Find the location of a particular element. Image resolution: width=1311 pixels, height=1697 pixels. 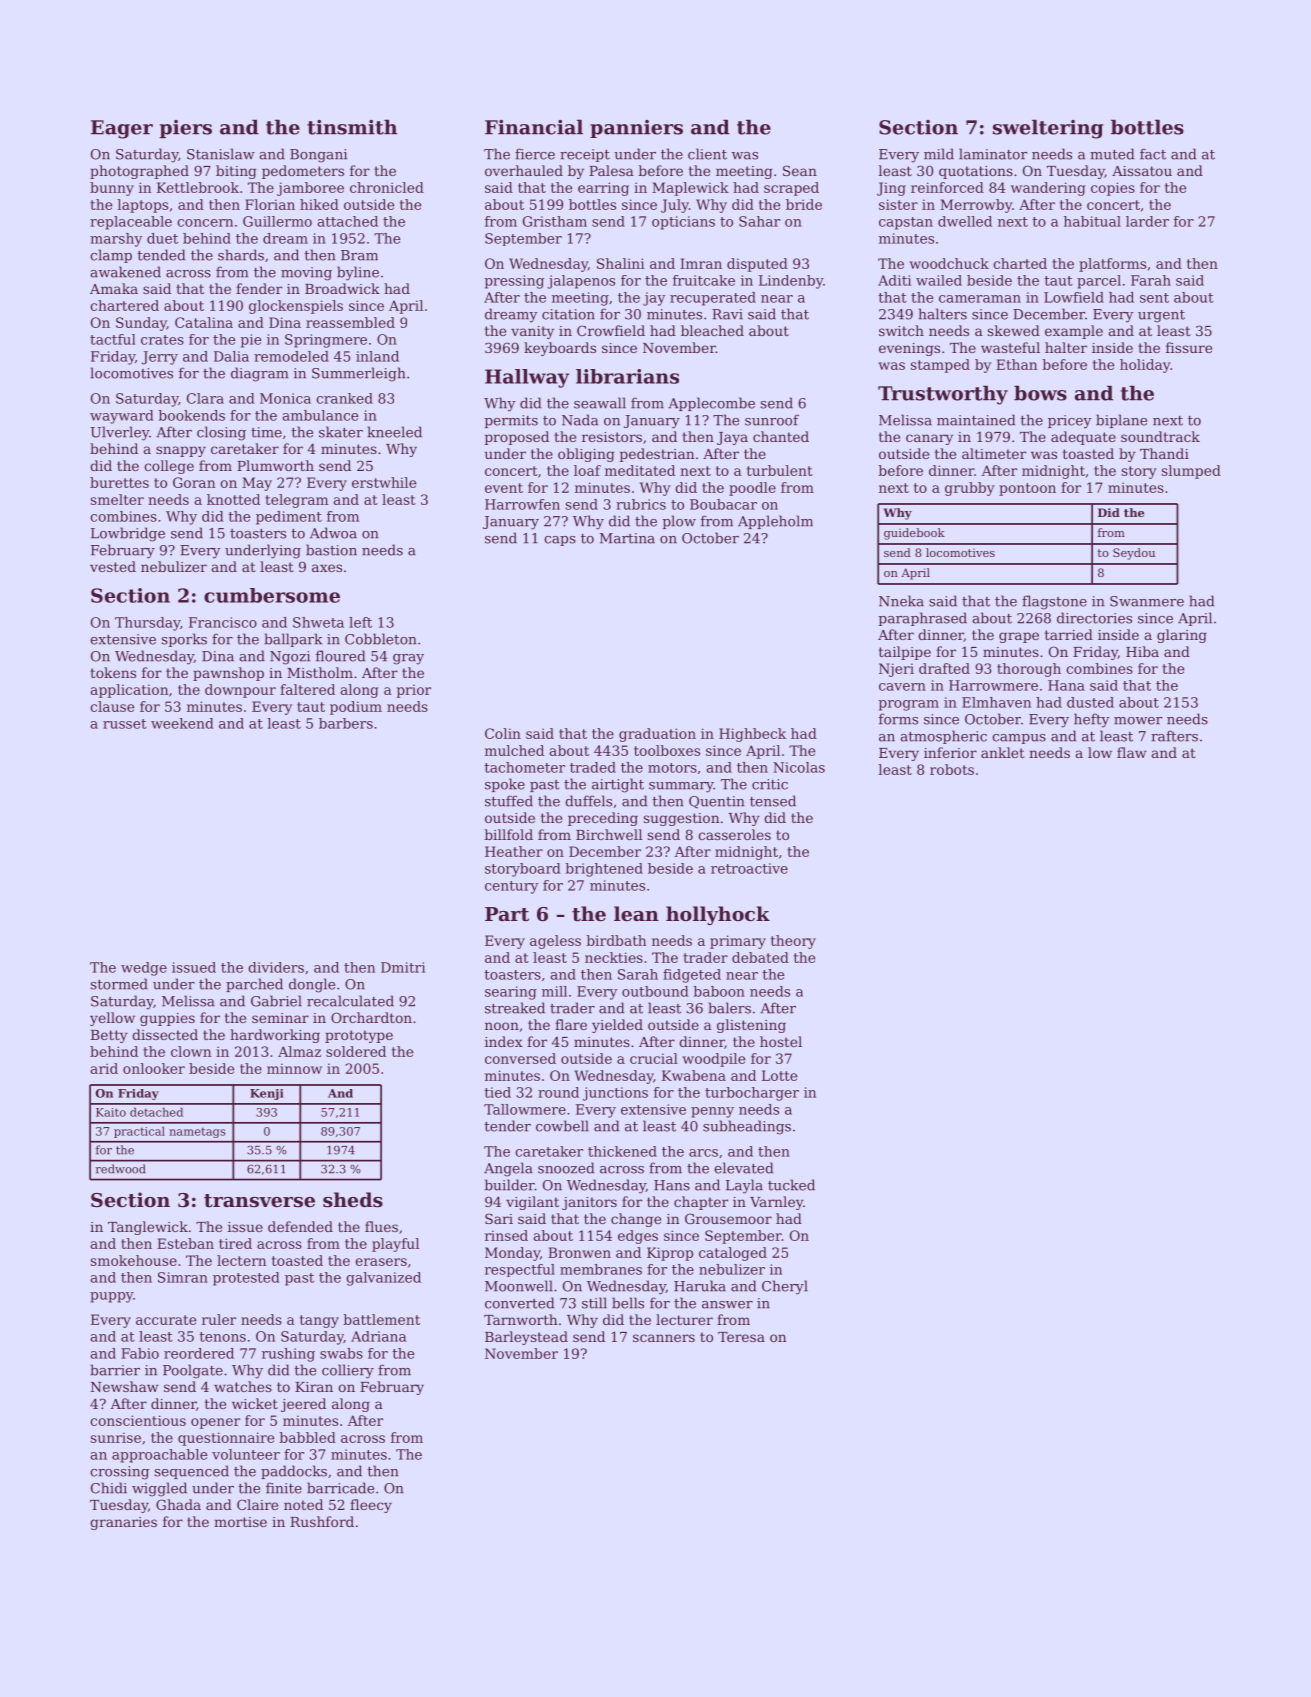

panniers is located at coordinates (636, 129).
